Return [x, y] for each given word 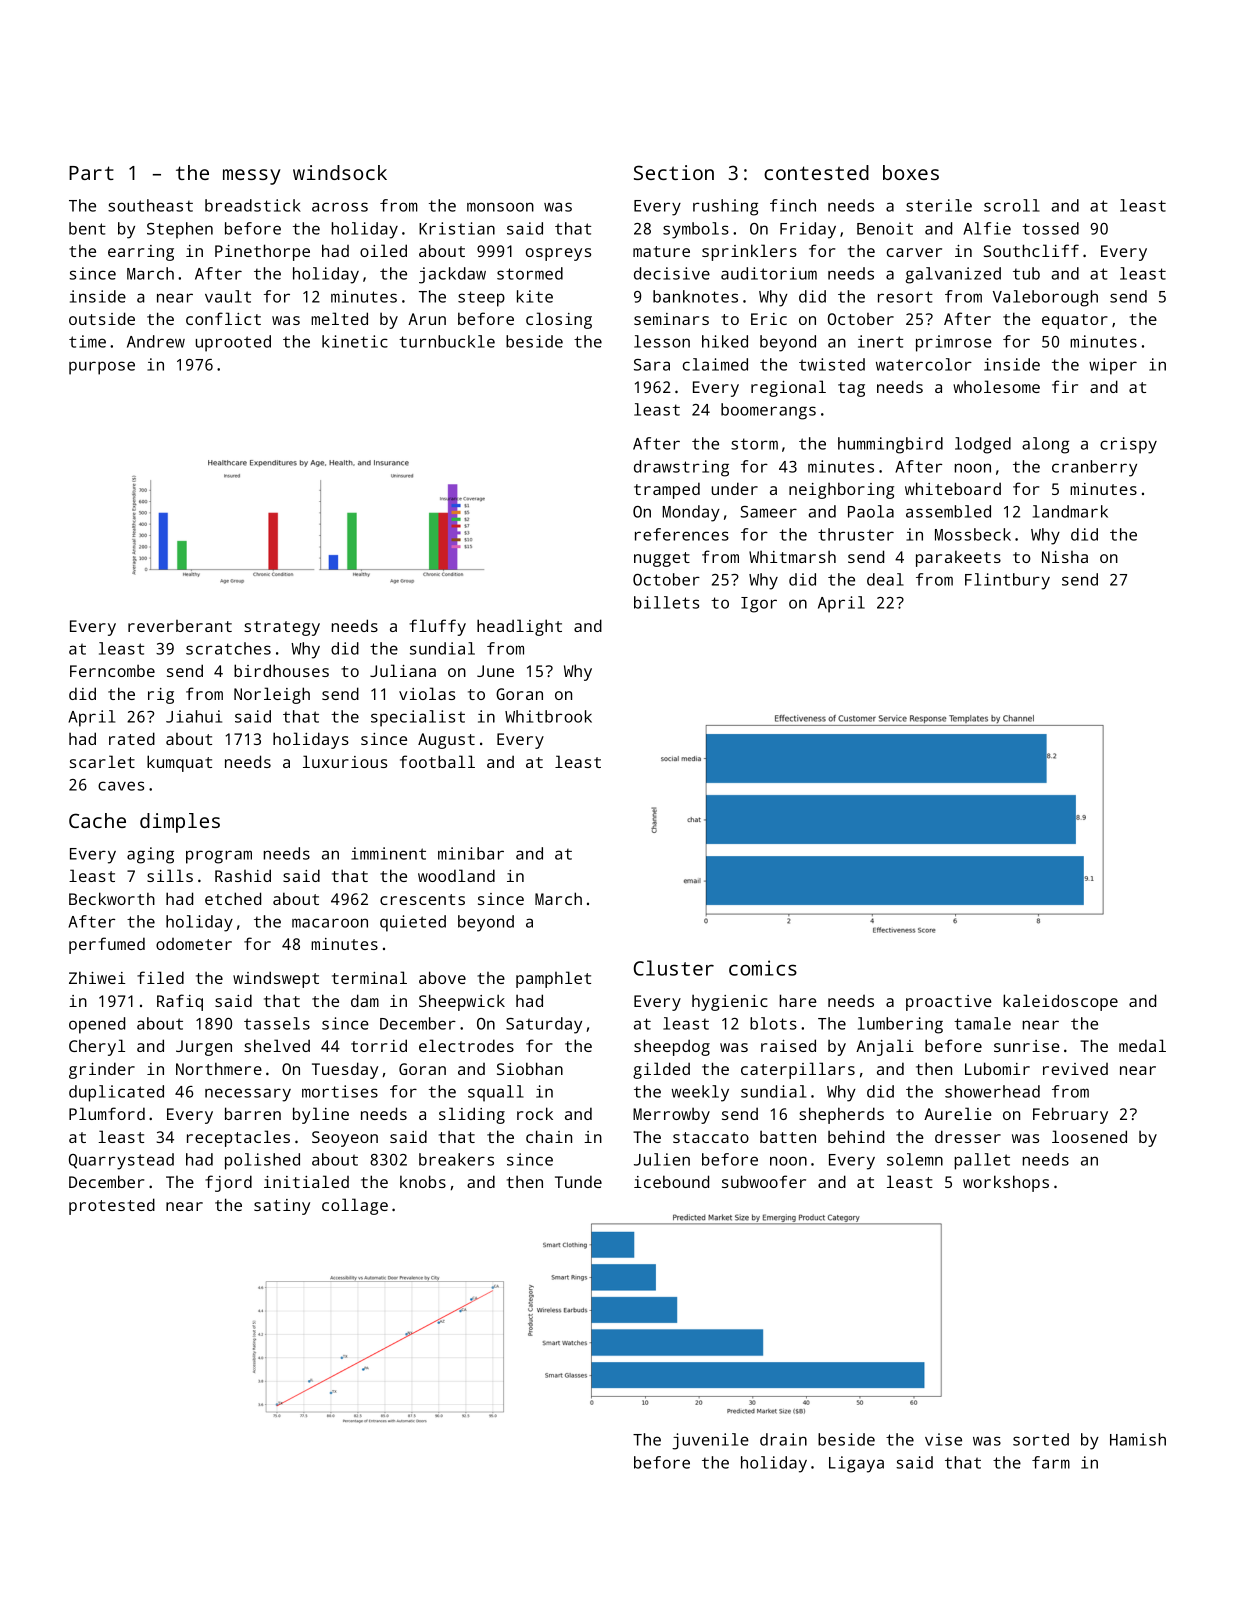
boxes [911, 172]
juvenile [710, 1441]
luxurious [345, 761]
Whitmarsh [792, 556]
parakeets [958, 559]
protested [112, 1206]
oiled [383, 250]
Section [674, 172]
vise [943, 1439]
